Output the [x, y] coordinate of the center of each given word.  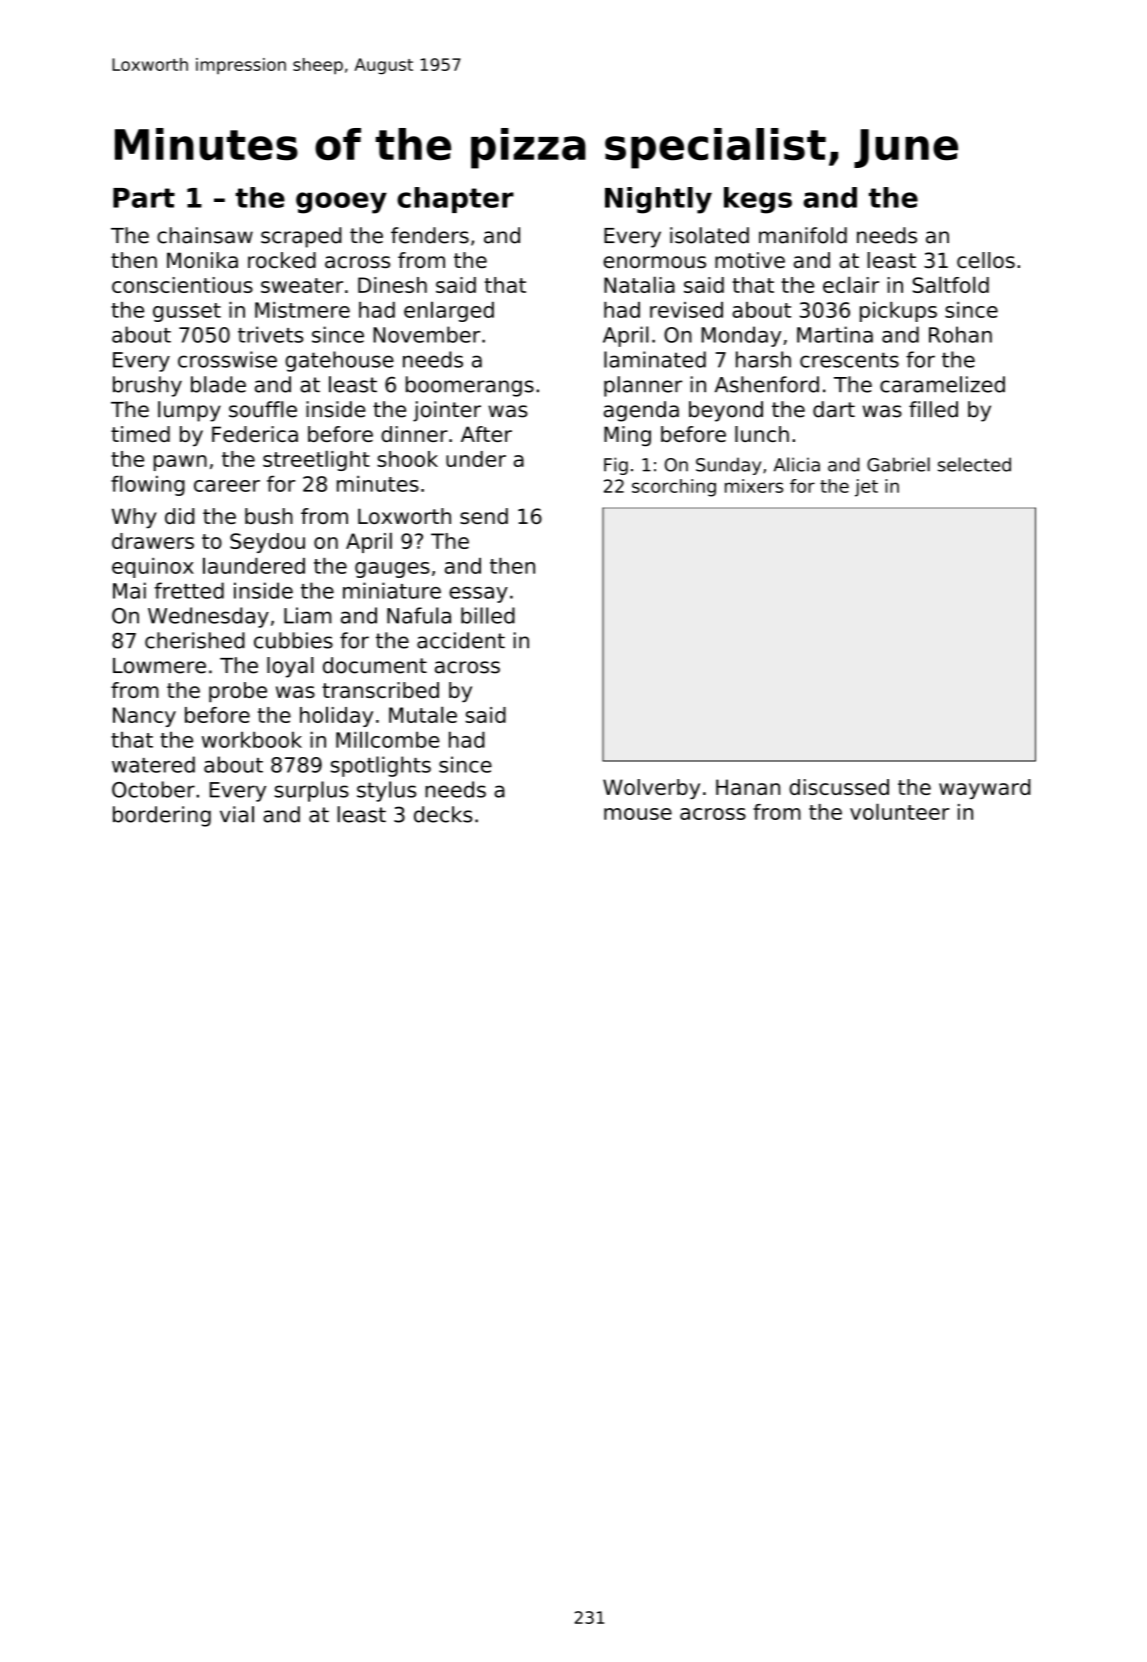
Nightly [658, 200]
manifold [803, 235]
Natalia [639, 284]
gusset [187, 312]
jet [866, 488]
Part [144, 198]
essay [478, 595]
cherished [195, 640]
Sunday [728, 466]
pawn [180, 463]
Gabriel [898, 464]
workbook [252, 739]
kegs [758, 200]
